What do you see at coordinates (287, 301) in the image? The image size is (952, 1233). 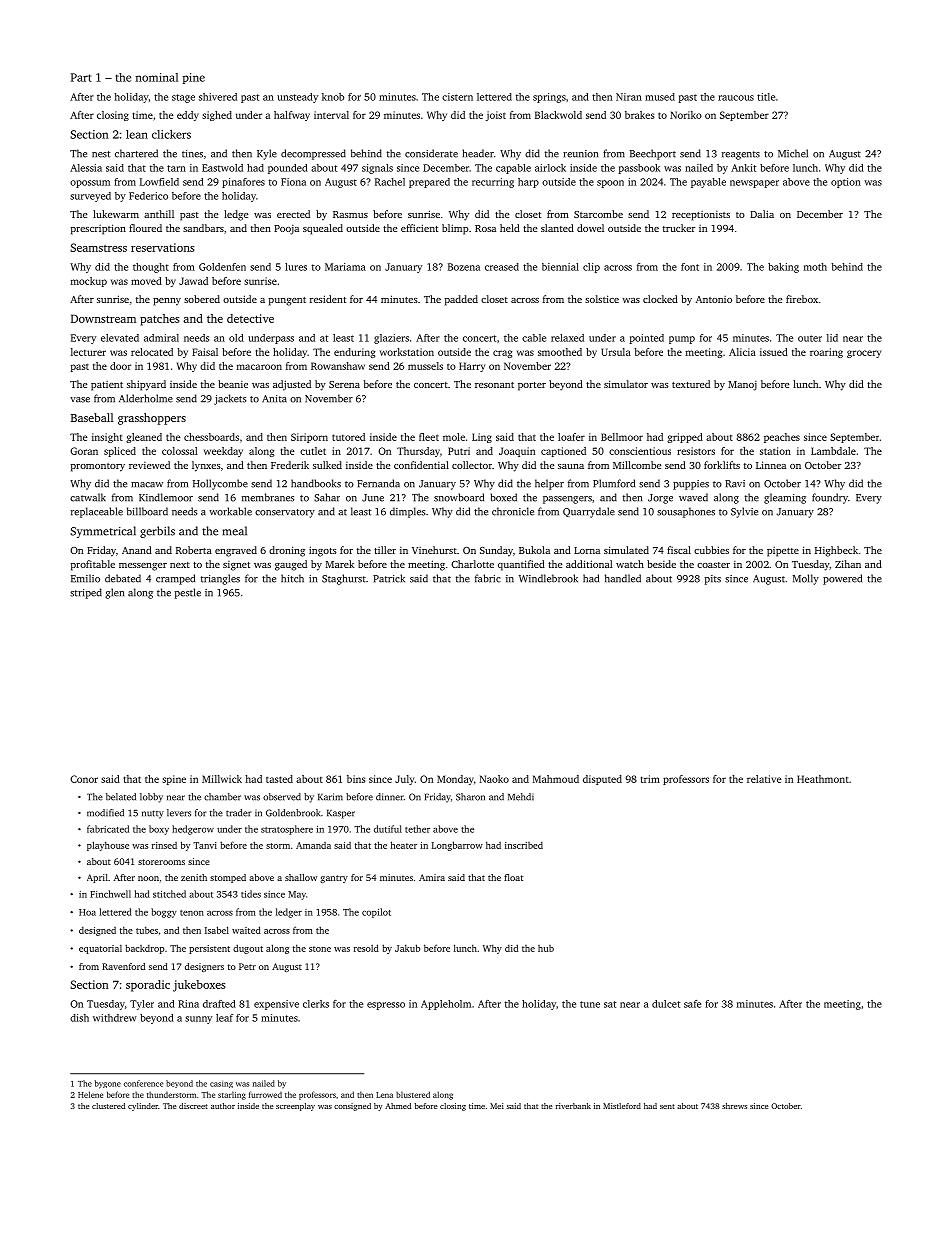 I see `pungent` at bounding box center [287, 301].
